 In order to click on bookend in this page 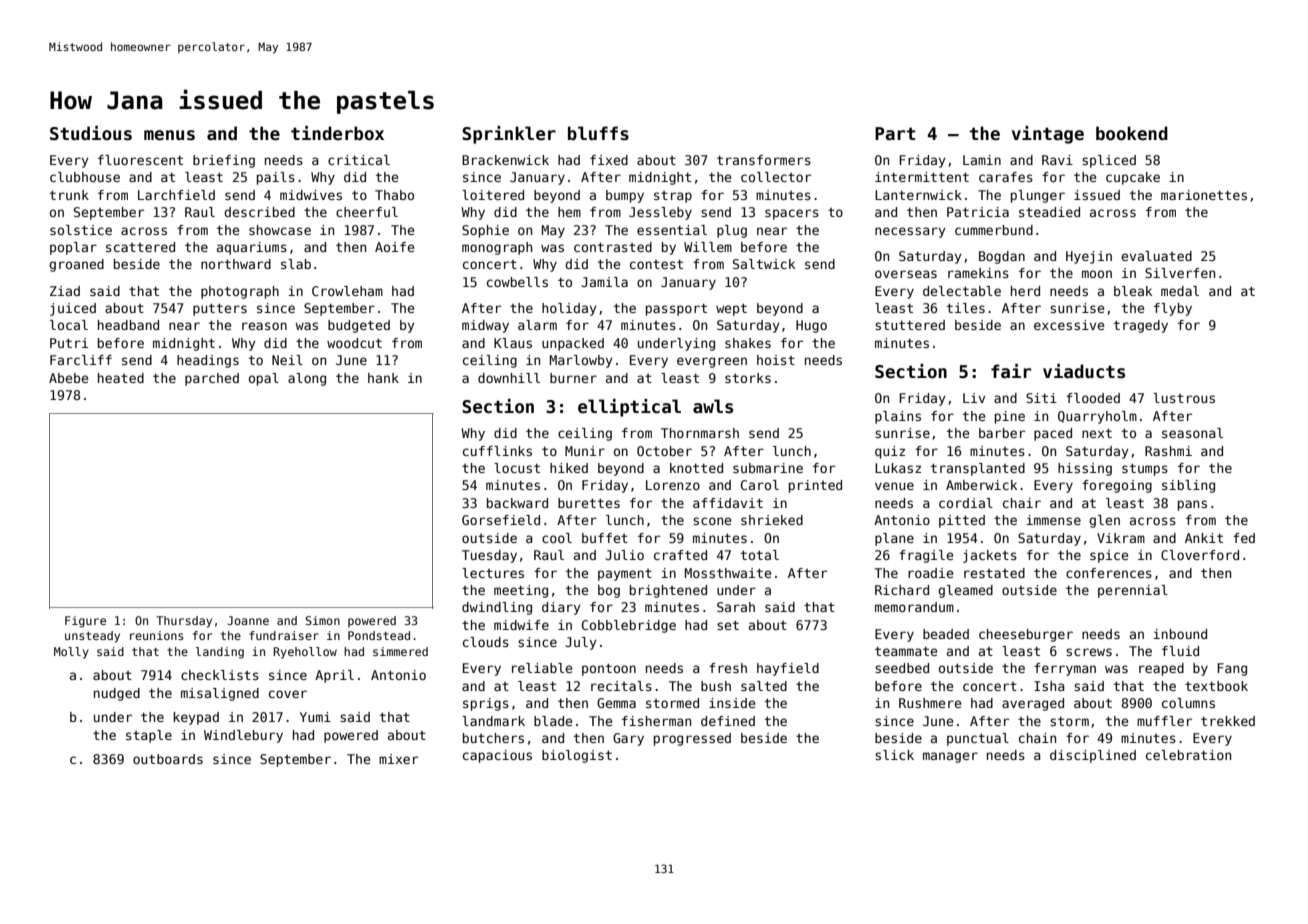, I will do `click(1132, 133)`.
